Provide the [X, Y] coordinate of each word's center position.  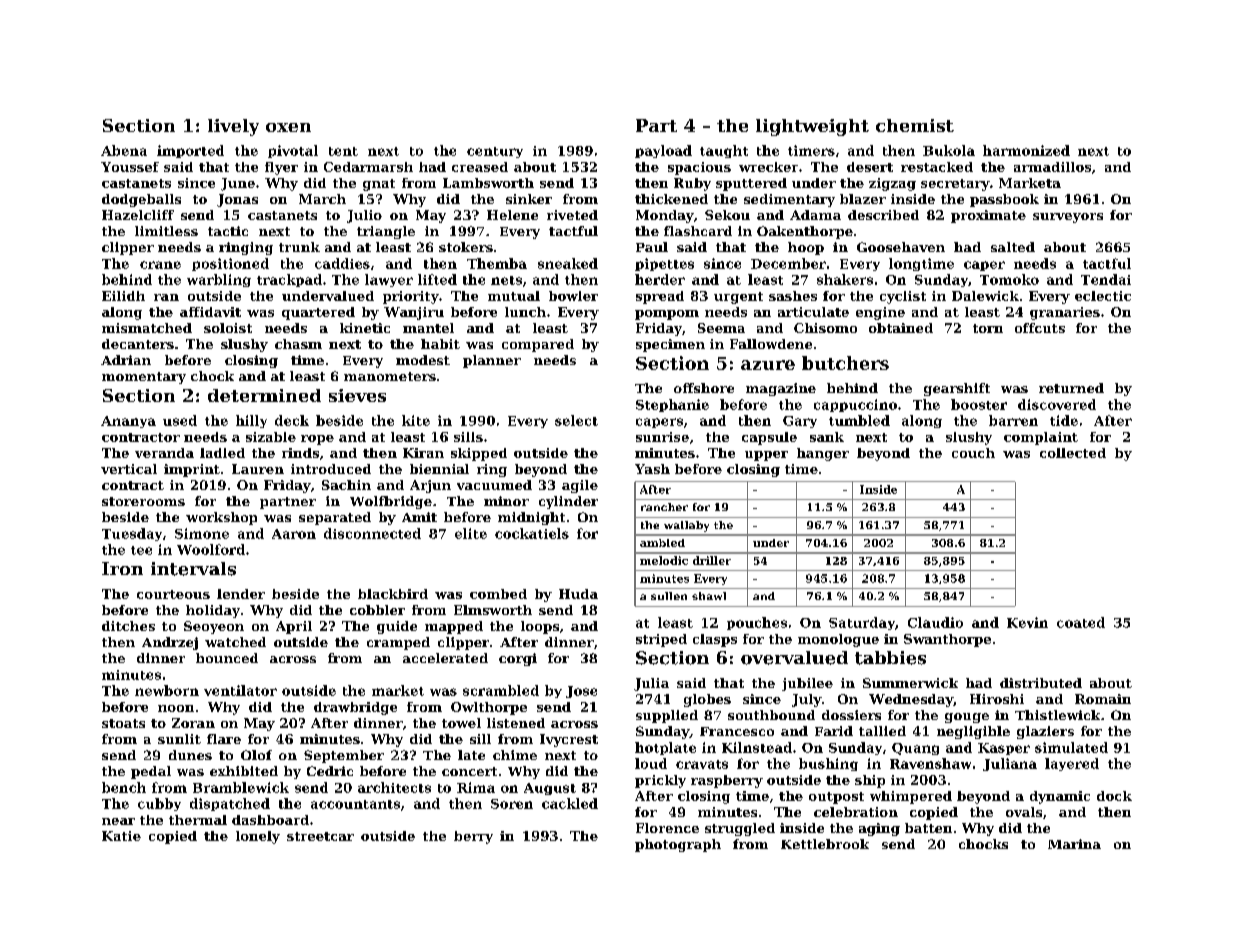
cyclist [903, 297]
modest [423, 360]
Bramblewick [241, 787]
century [495, 152]
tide [1064, 420]
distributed [1041, 683]
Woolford [211, 549]
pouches [757, 623]
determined [264, 395]
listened [516, 723]
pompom [667, 315]
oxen [288, 127]
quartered [318, 313]
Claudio [935, 622]
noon [176, 708]
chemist [915, 125]
